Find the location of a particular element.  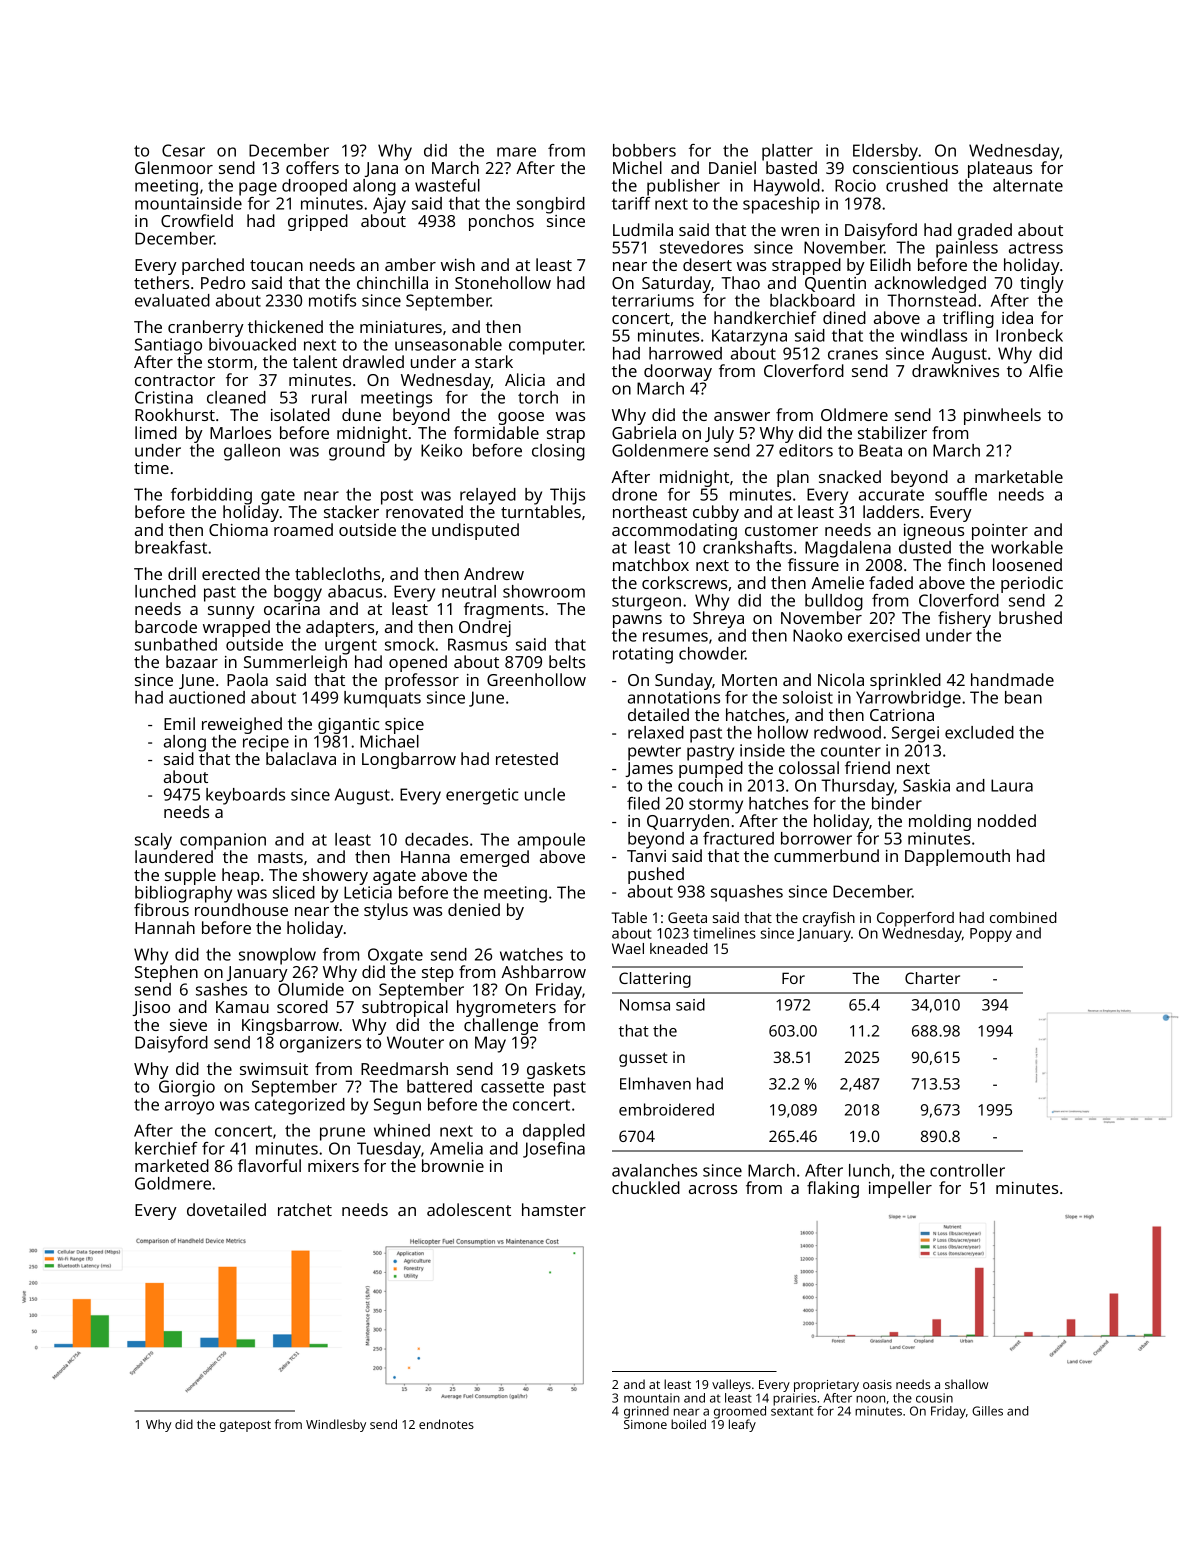

Windlesby is located at coordinates (336, 1425).
